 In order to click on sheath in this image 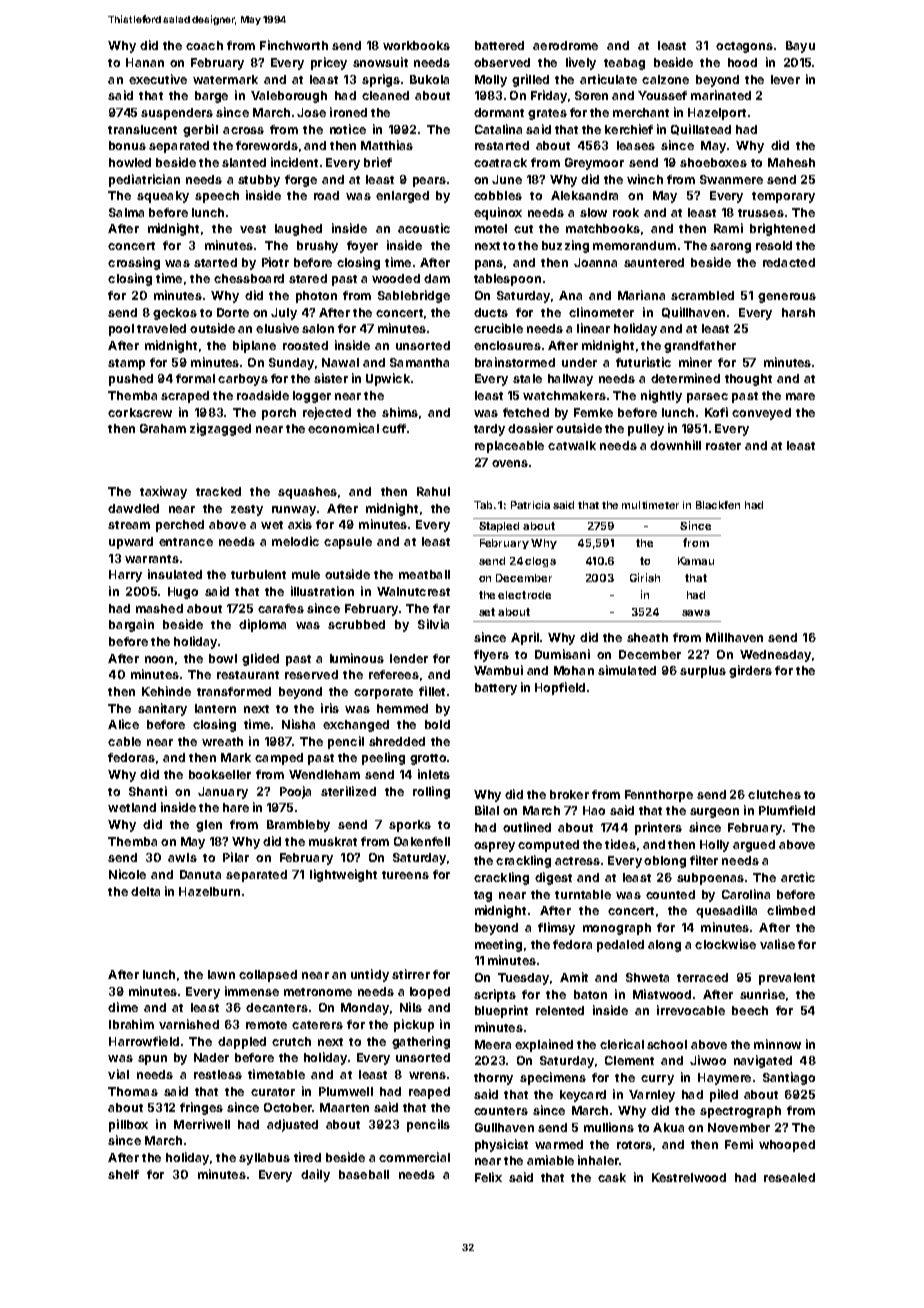, I will do `click(647, 637)`.
